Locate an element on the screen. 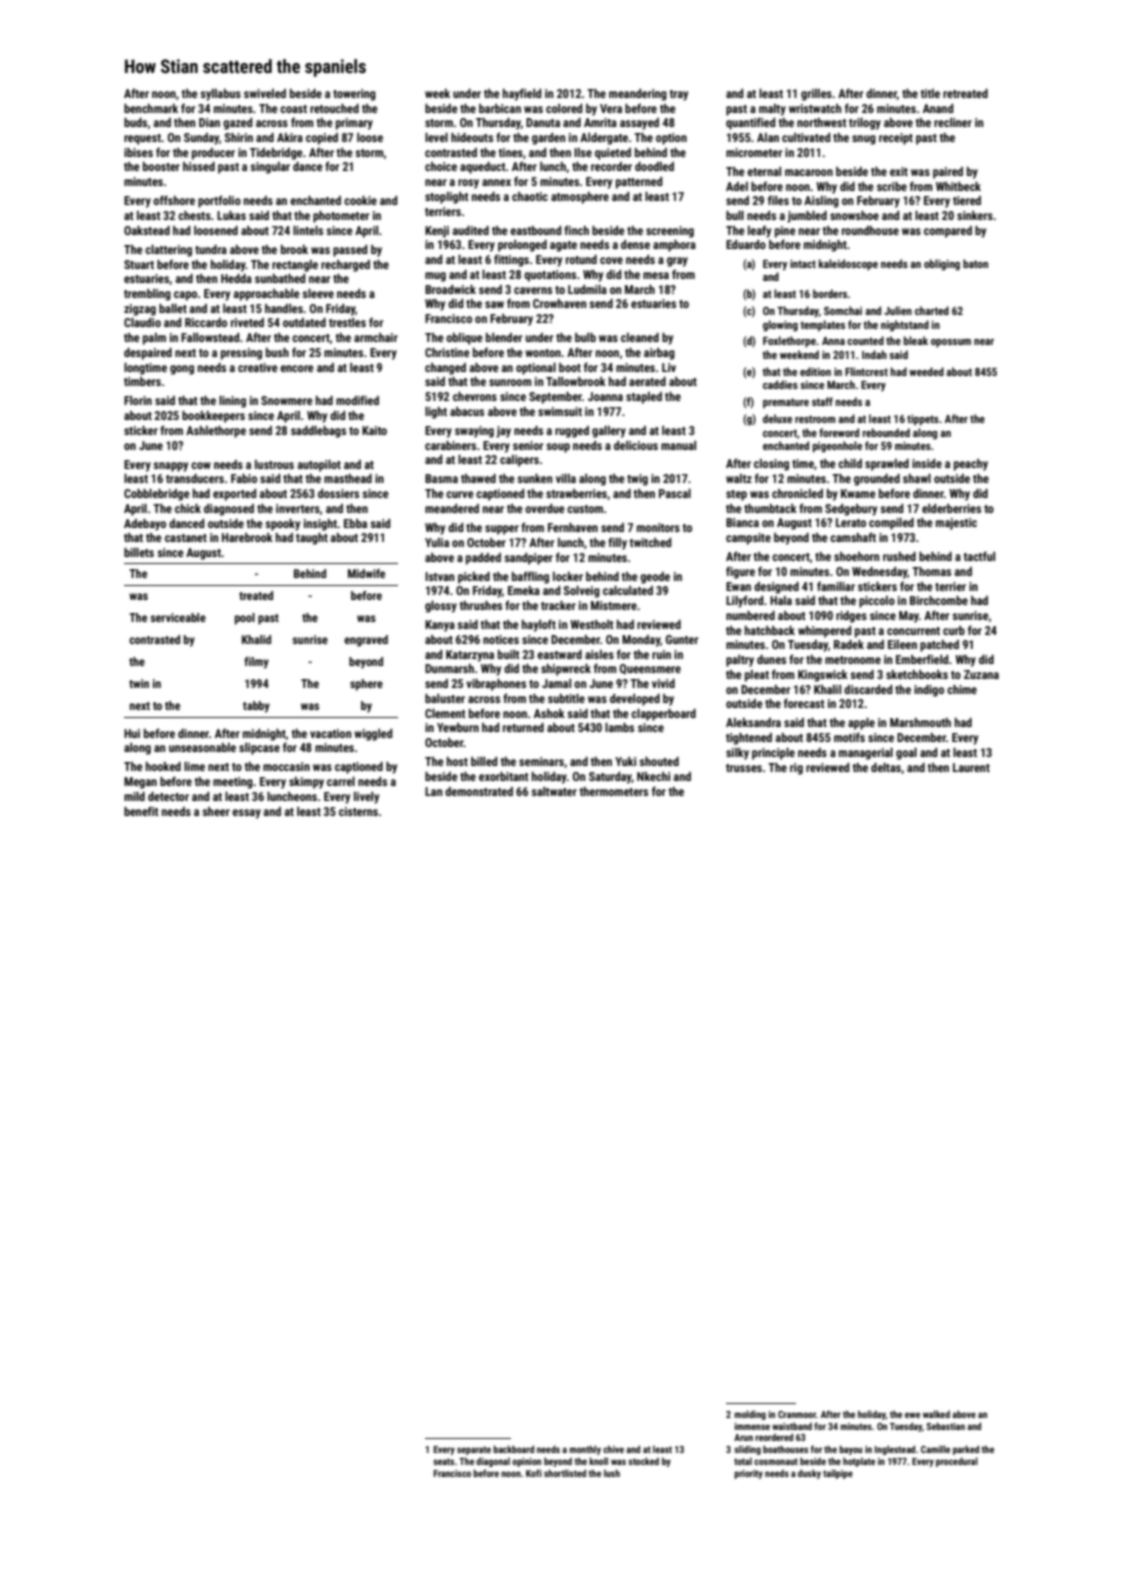 The width and height of the screenshot is (1124, 1589). thermometers is located at coordinates (614, 791).
